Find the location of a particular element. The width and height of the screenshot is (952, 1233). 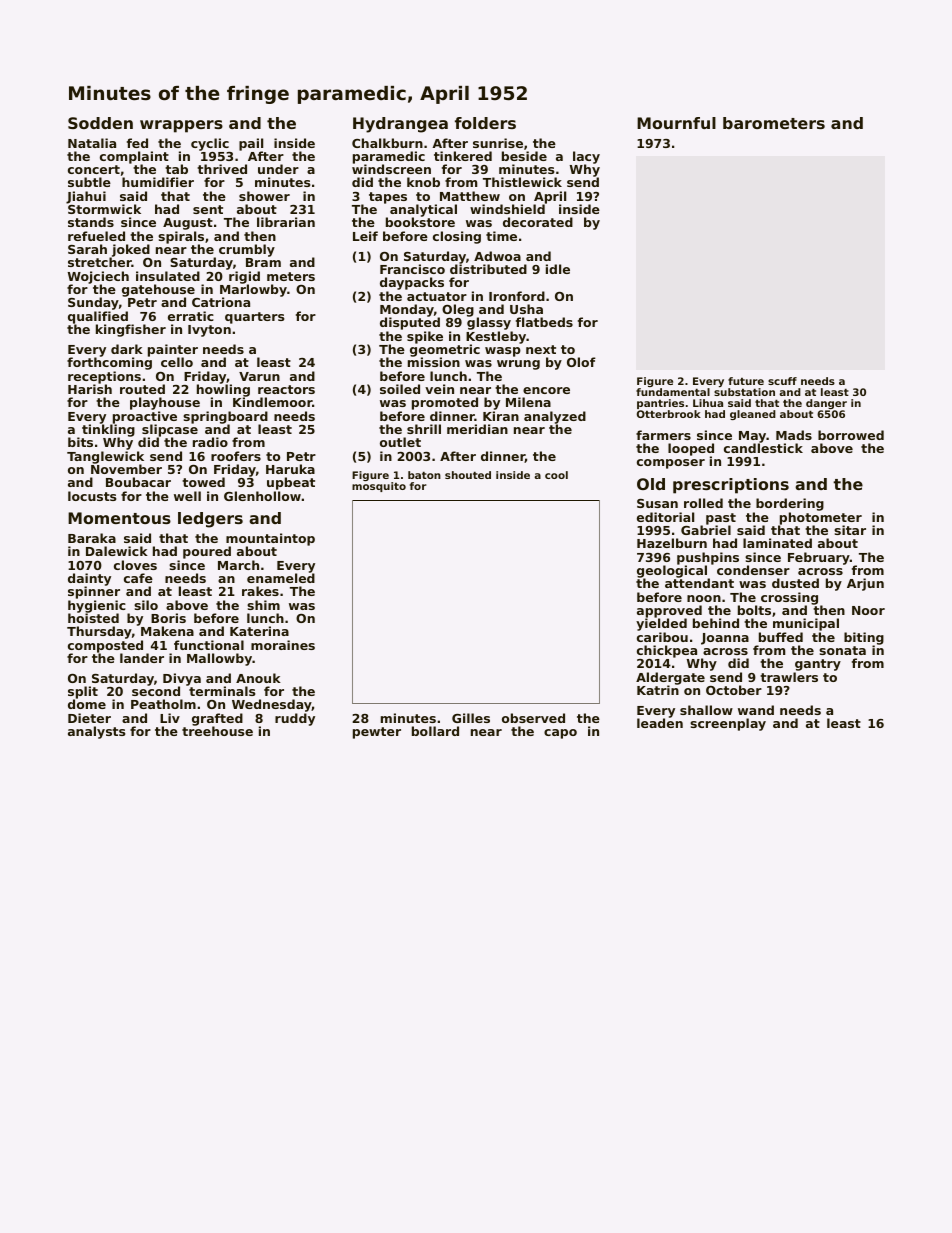

looped is located at coordinates (691, 450).
